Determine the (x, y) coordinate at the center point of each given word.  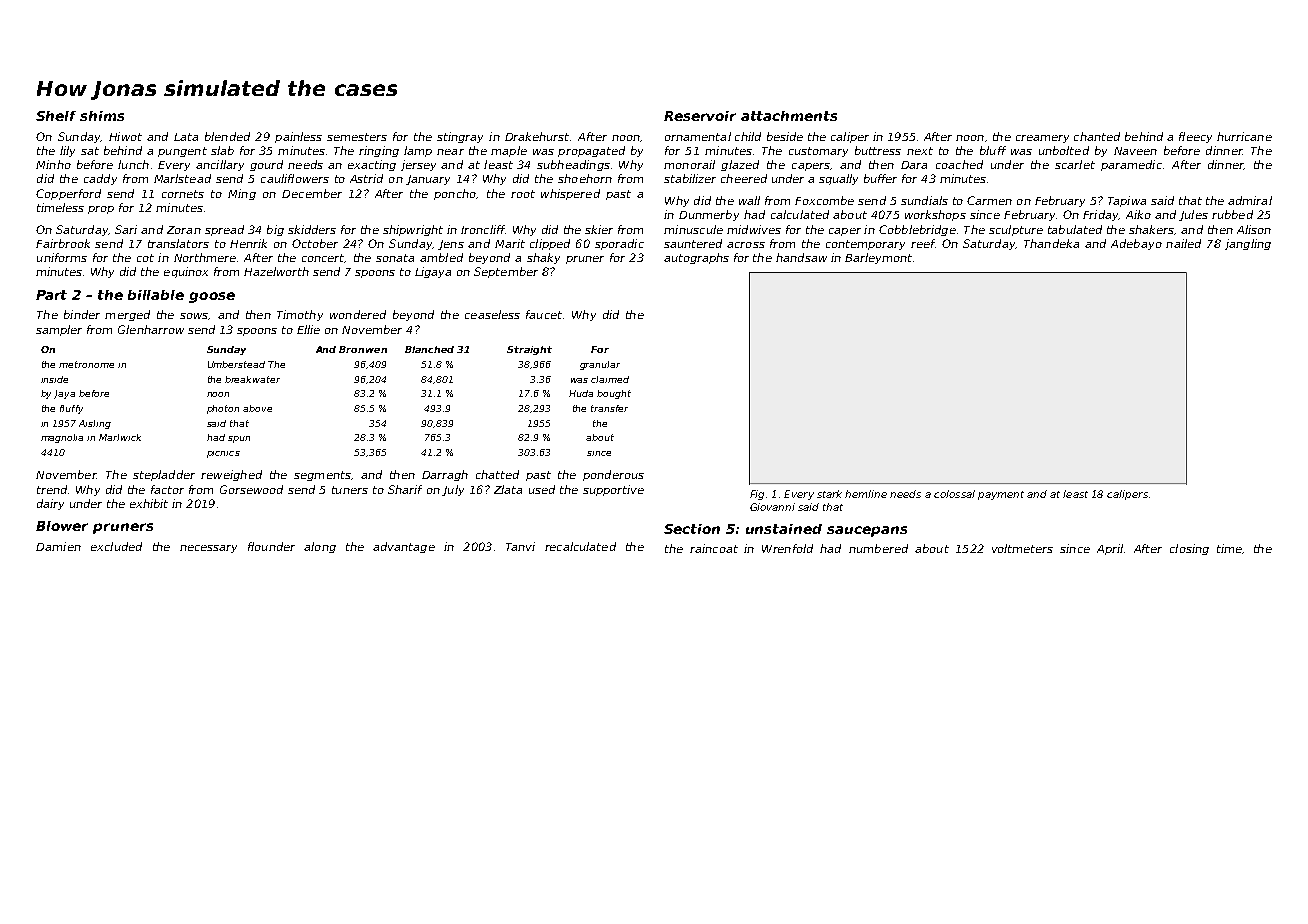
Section (692, 529)
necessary (208, 549)
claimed (610, 379)
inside (54, 379)
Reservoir (700, 116)
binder (82, 314)
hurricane (1244, 136)
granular (600, 365)
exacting (372, 165)
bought (614, 394)
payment (1001, 495)
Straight (529, 350)
